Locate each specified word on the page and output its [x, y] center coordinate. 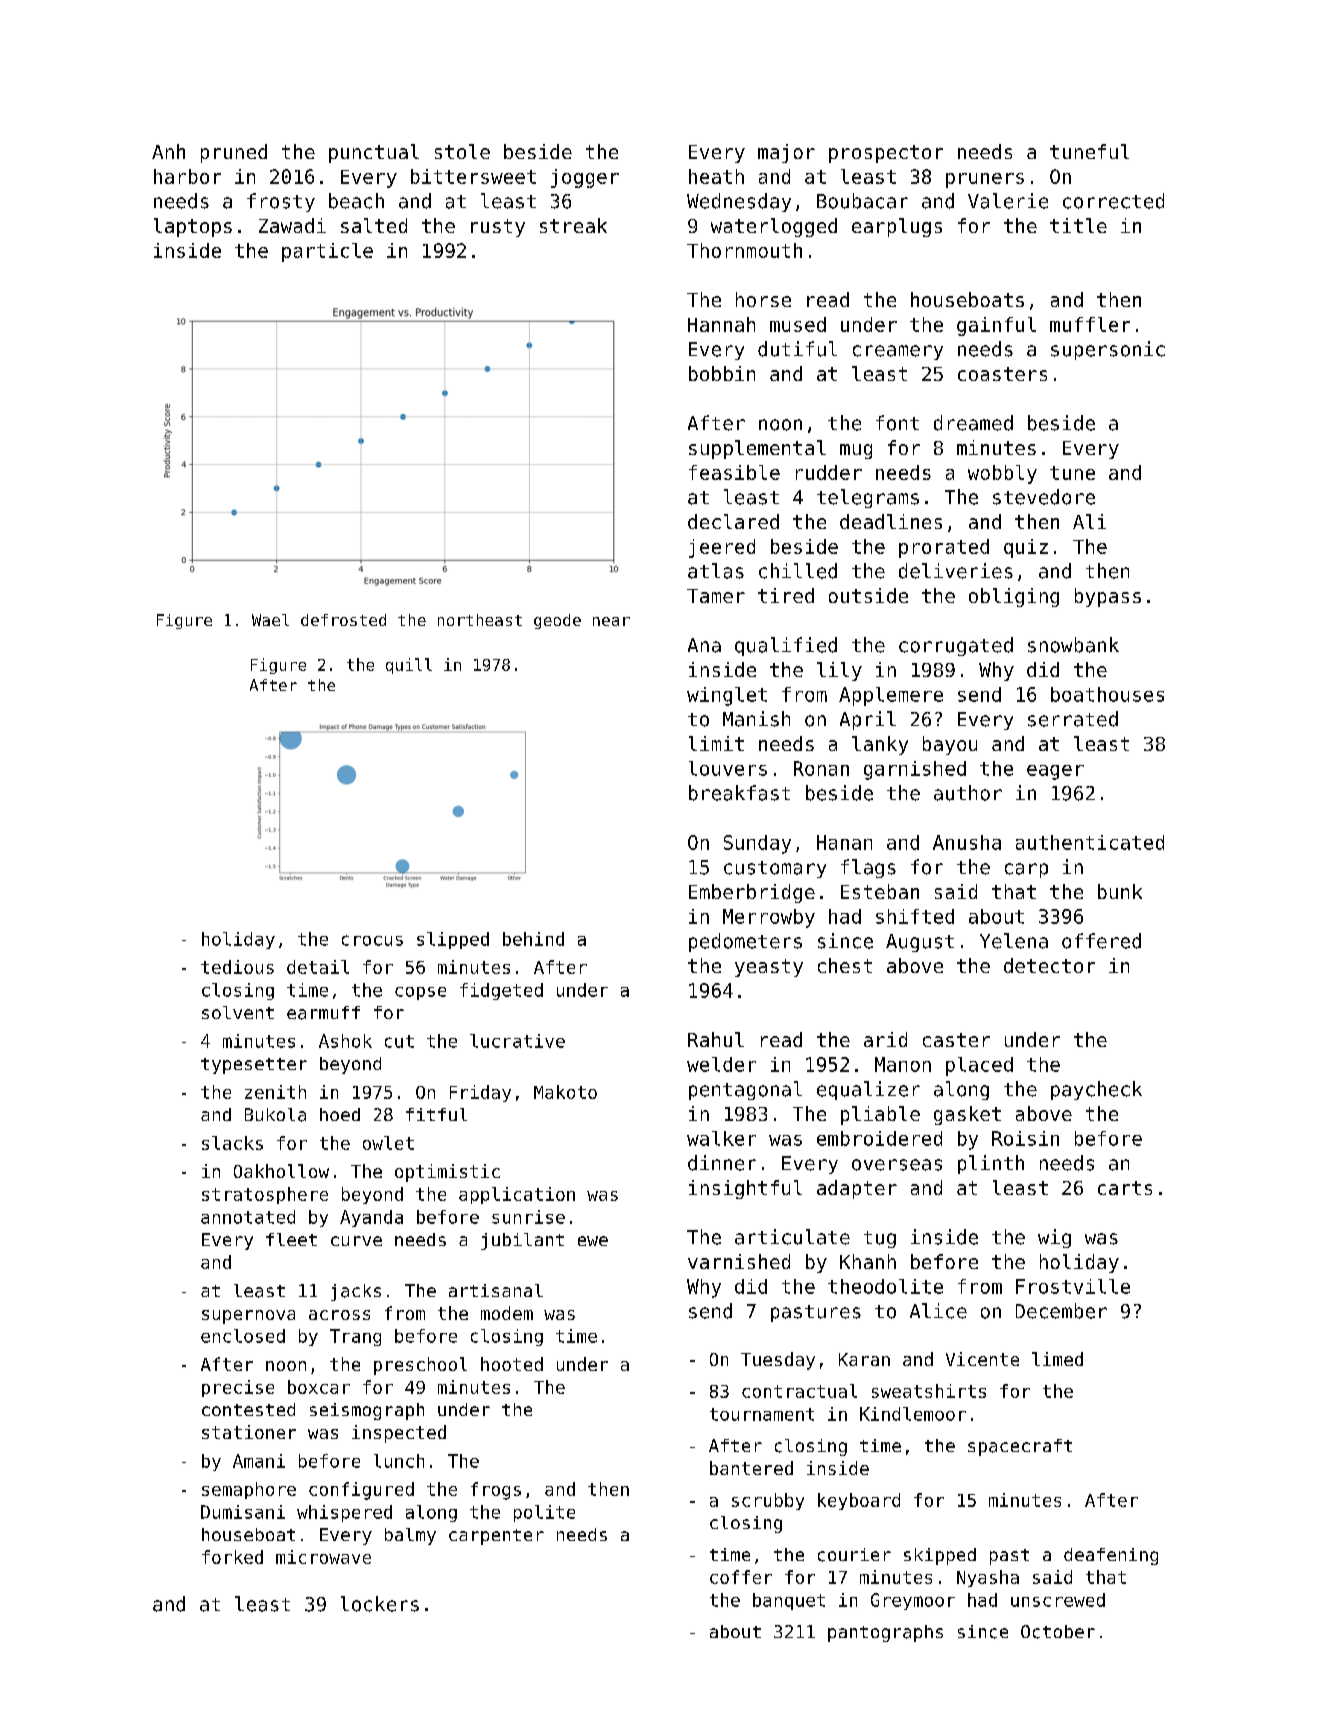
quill [409, 666]
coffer [741, 1577]
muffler [1090, 324]
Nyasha [988, 1578]
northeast [480, 620]
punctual [374, 153]
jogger [585, 178]
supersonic [1108, 350]
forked [232, 1557]
